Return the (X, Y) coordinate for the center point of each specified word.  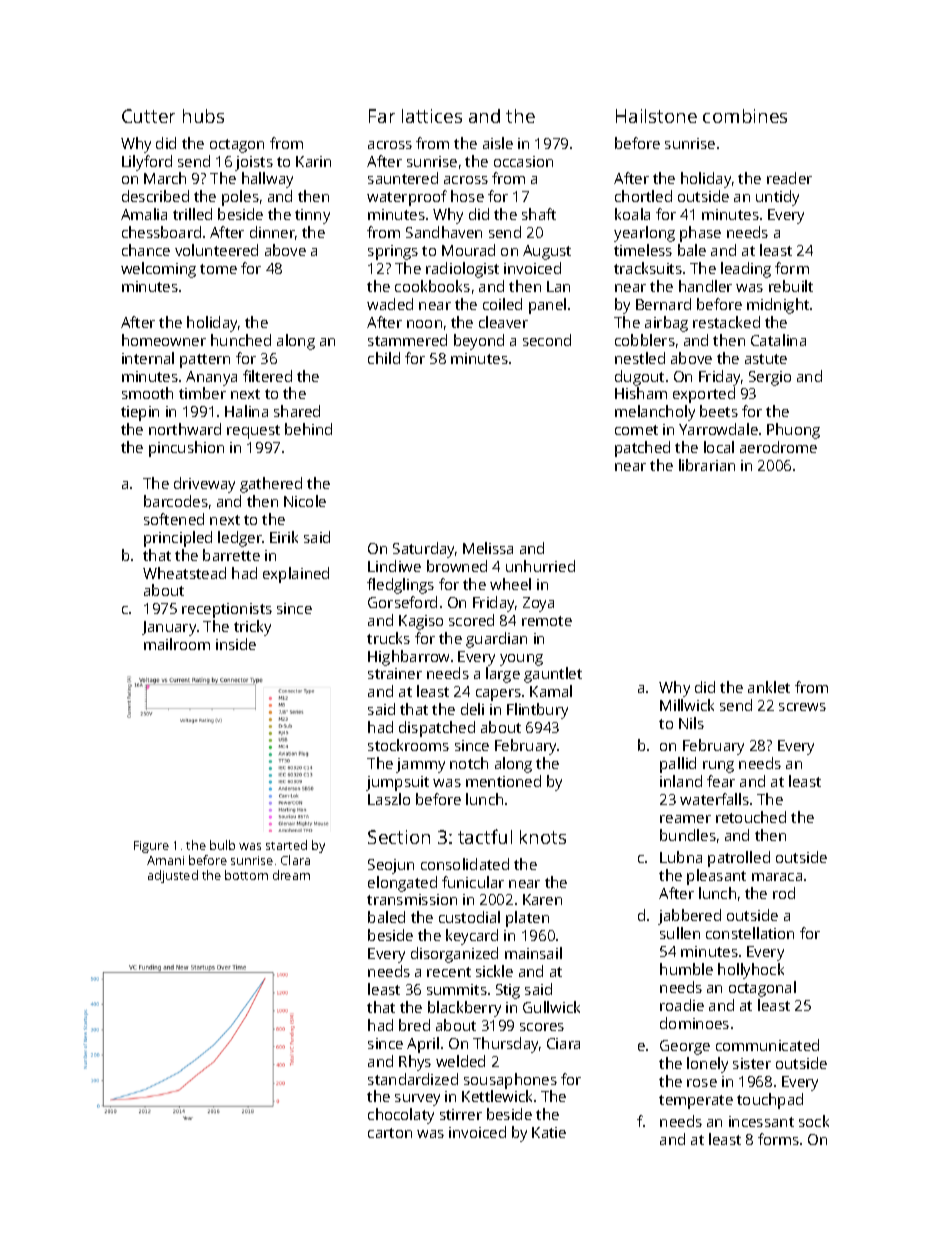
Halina (246, 411)
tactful (485, 836)
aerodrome (778, 447)
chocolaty (401, 1116)
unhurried (540, 566)
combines (745, 116)
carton (390, 1133)
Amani (165, 860)
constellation (750, 933)
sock (814, 1121)
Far (382, 116)
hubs (203, 116)
